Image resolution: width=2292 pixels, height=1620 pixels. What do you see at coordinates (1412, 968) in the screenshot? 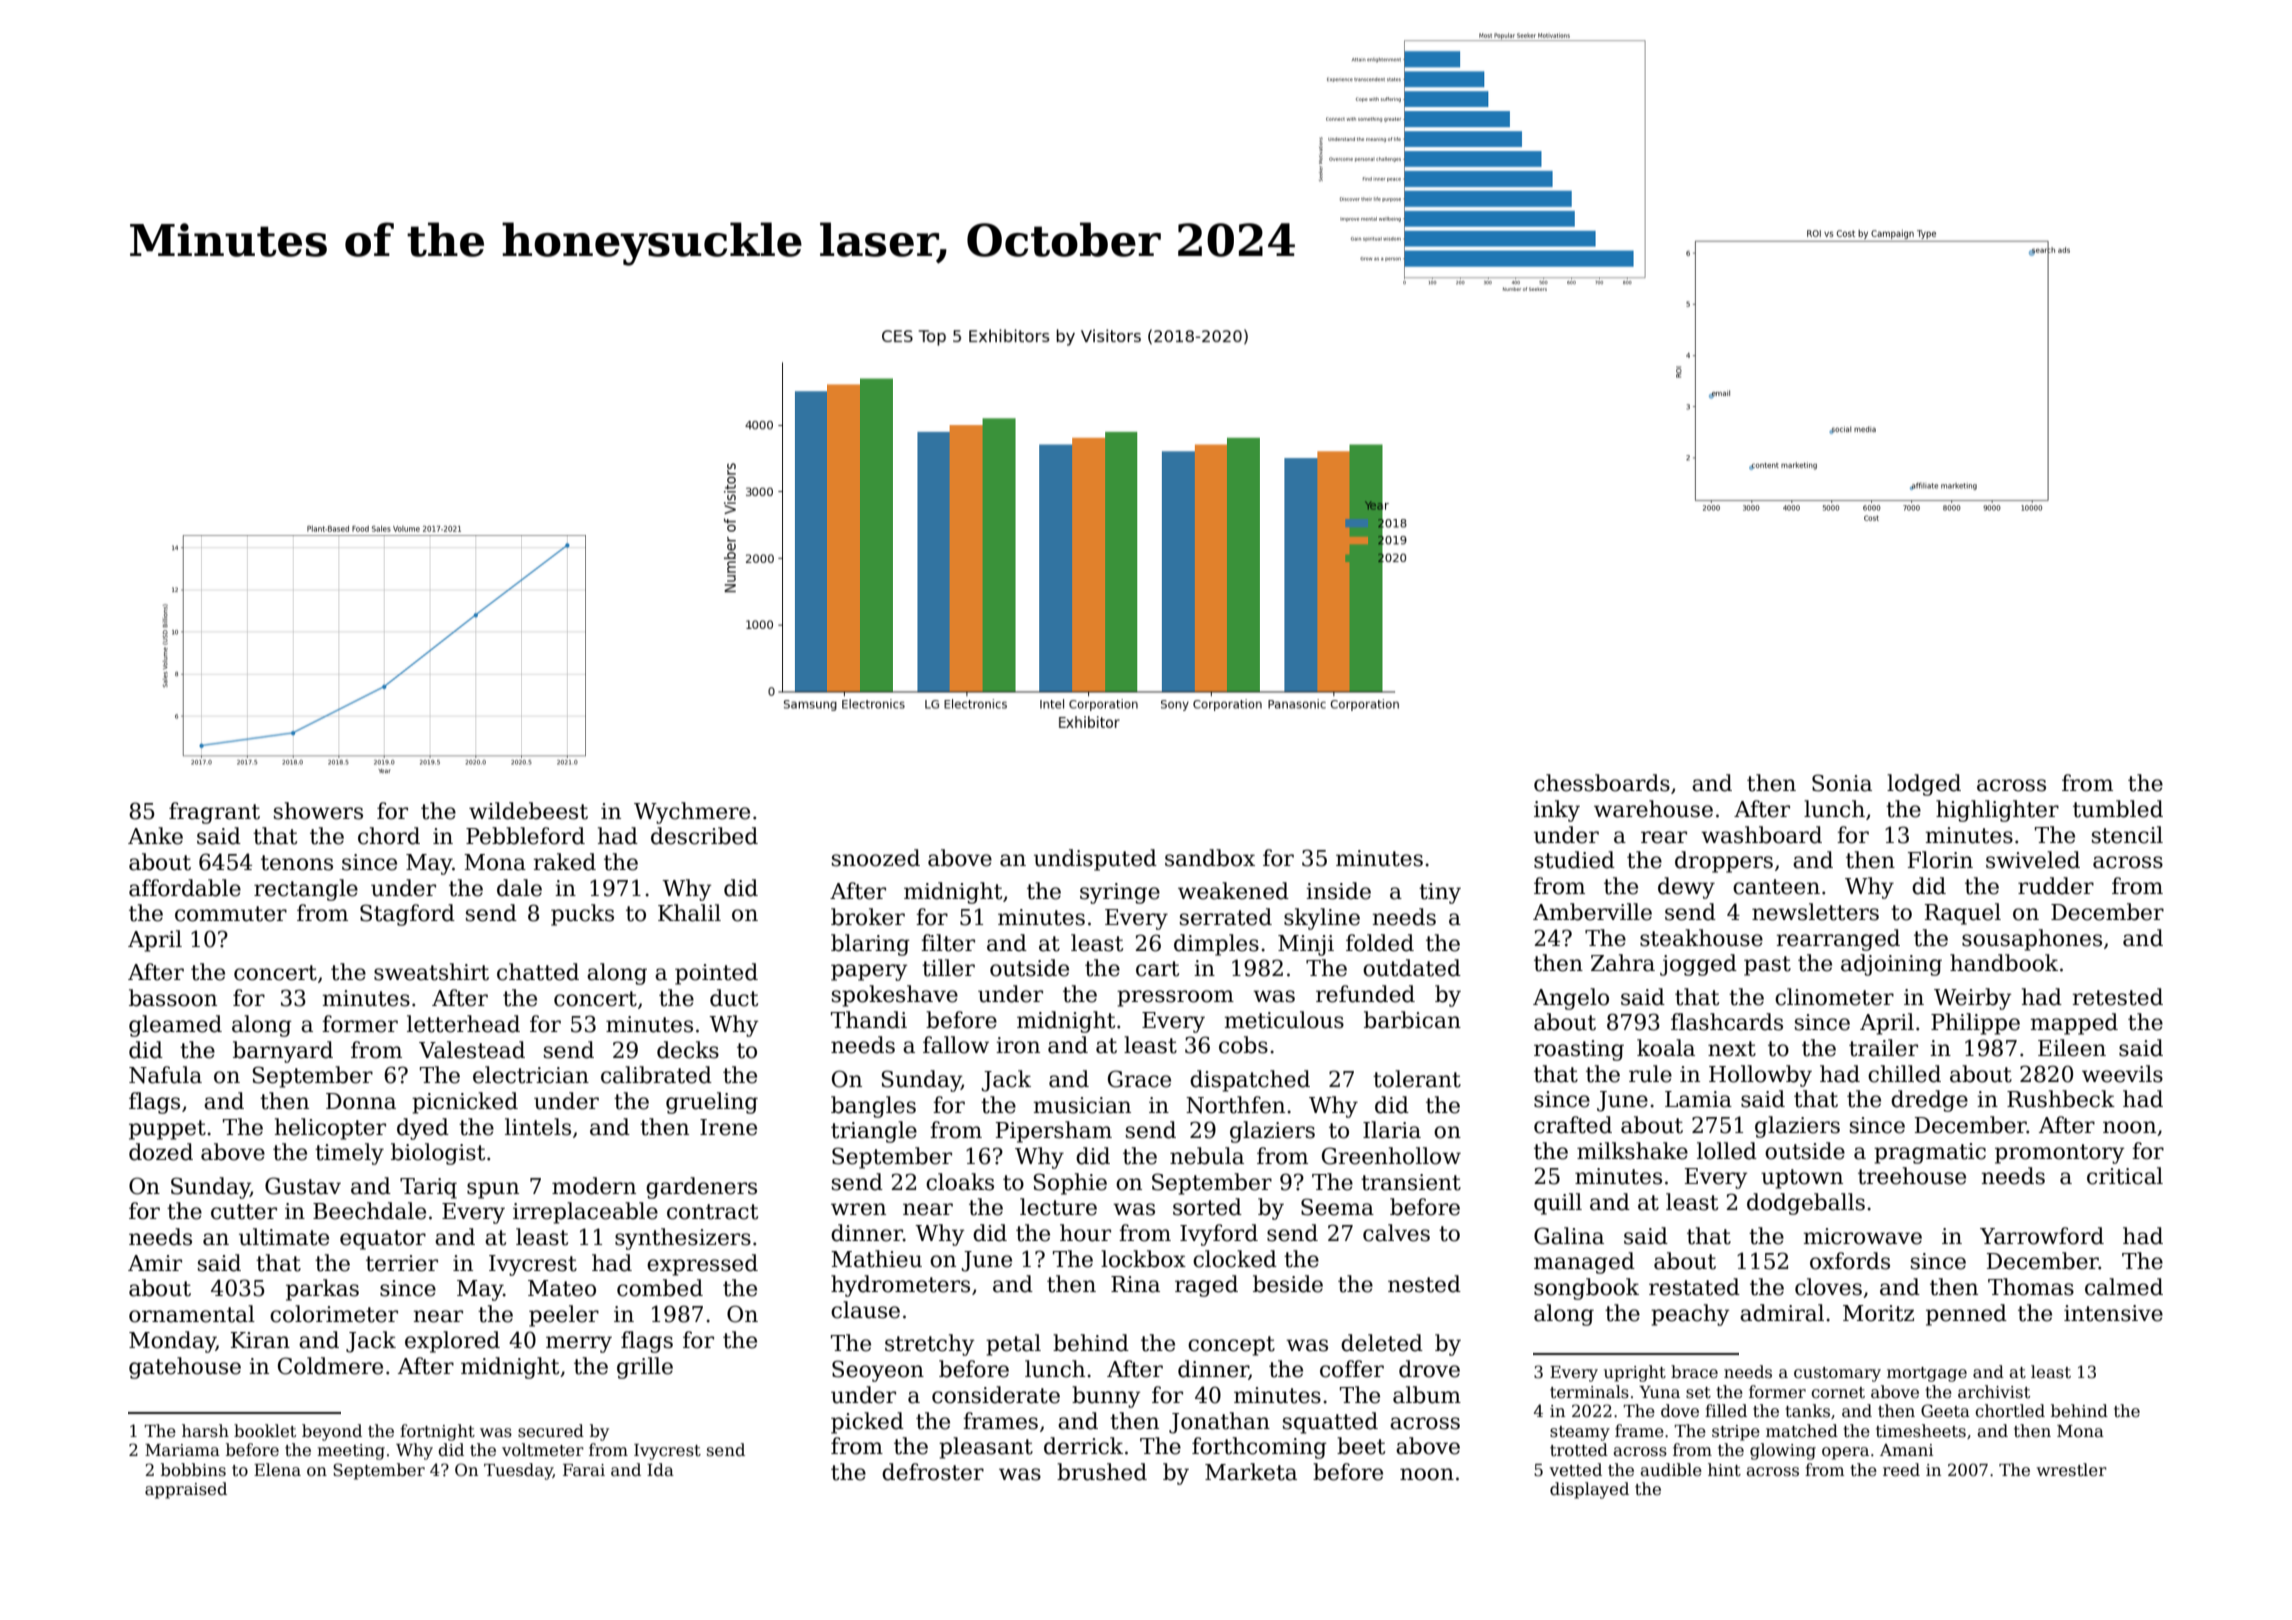
I see `outdated` at bounding box center [1412, 968].
